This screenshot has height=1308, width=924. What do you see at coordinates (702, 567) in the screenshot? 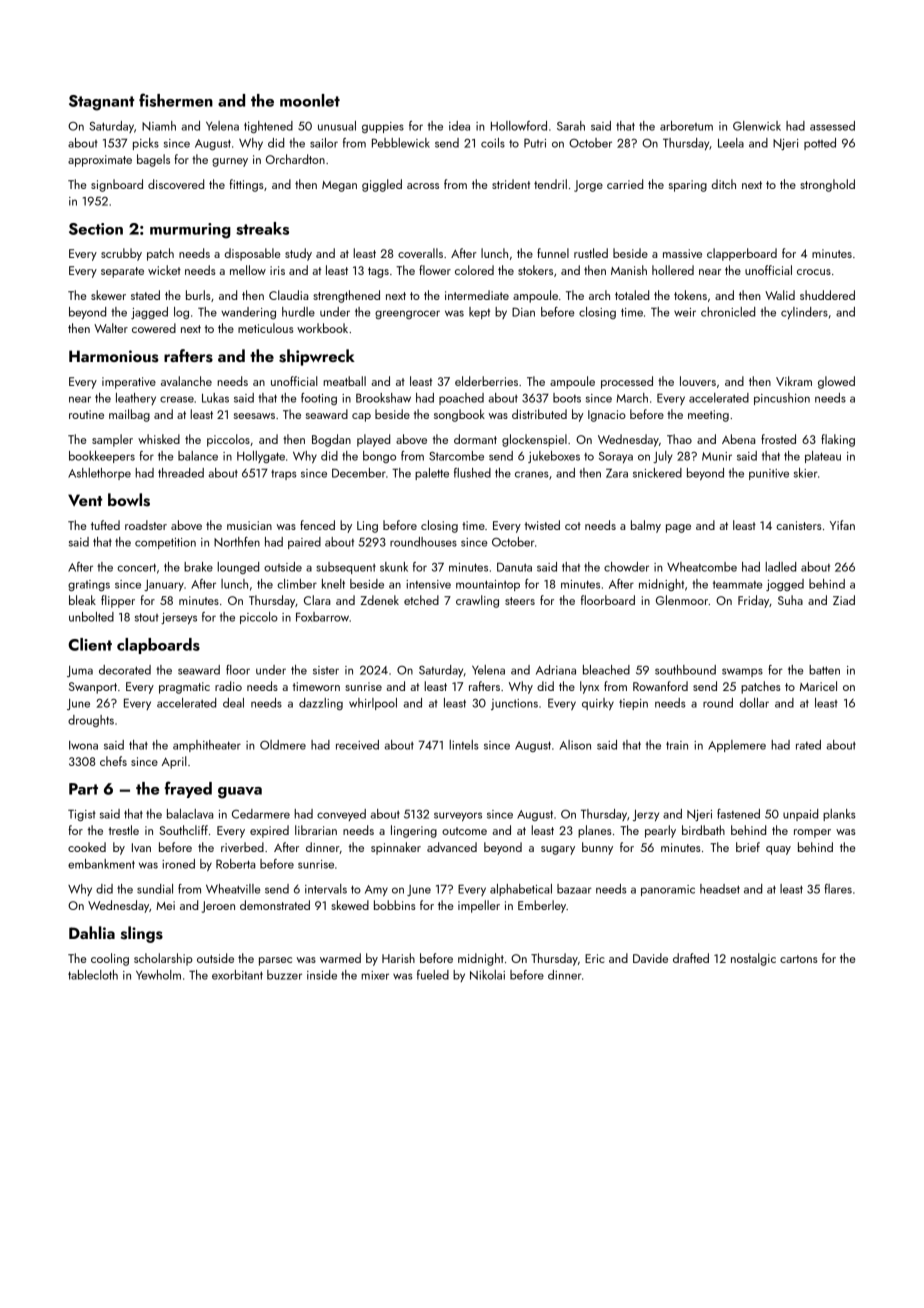
I see `Wheatcombe` at bounding box center [702, 567].
